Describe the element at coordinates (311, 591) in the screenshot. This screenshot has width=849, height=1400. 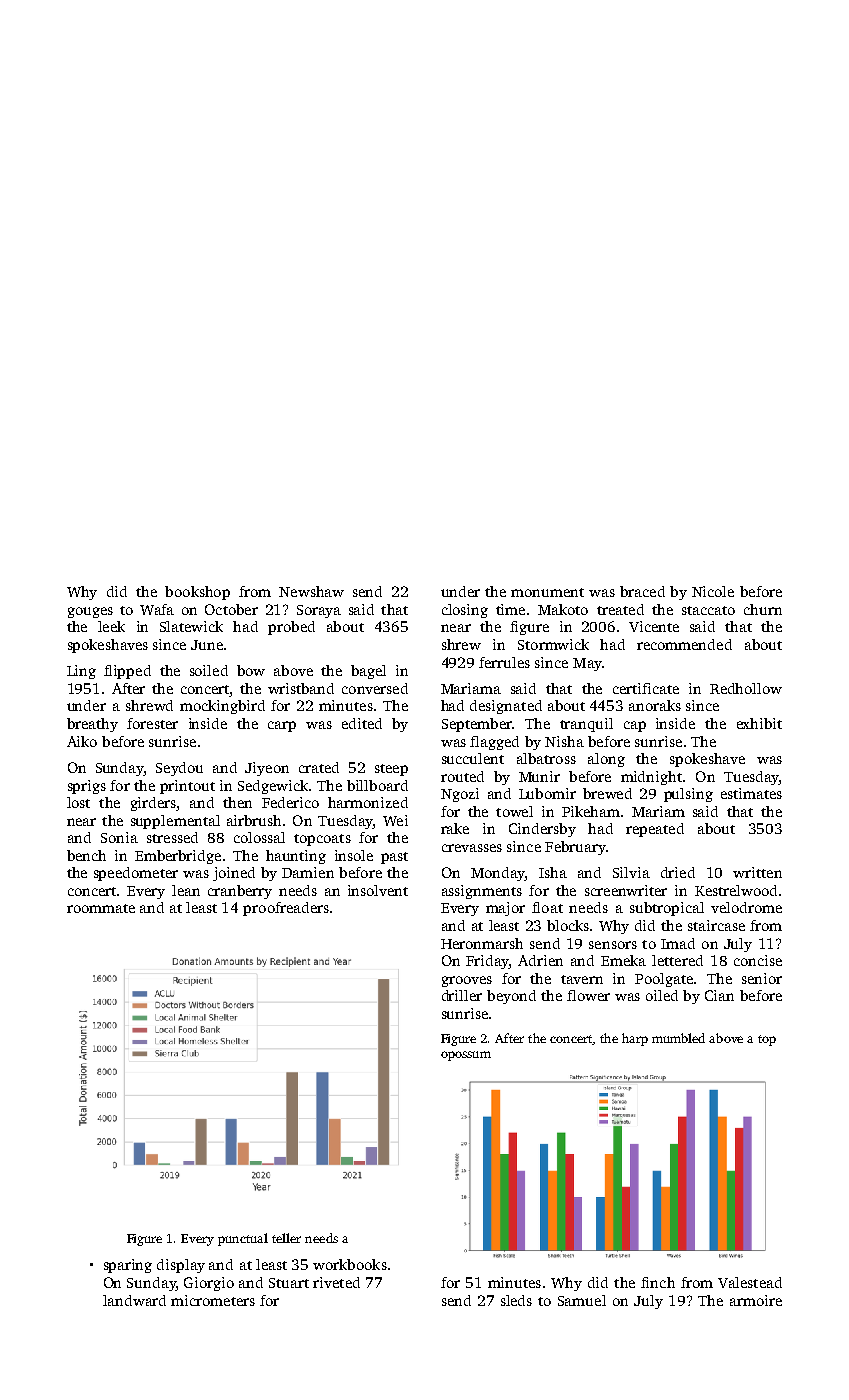
I see `Newshaw` at that location.
